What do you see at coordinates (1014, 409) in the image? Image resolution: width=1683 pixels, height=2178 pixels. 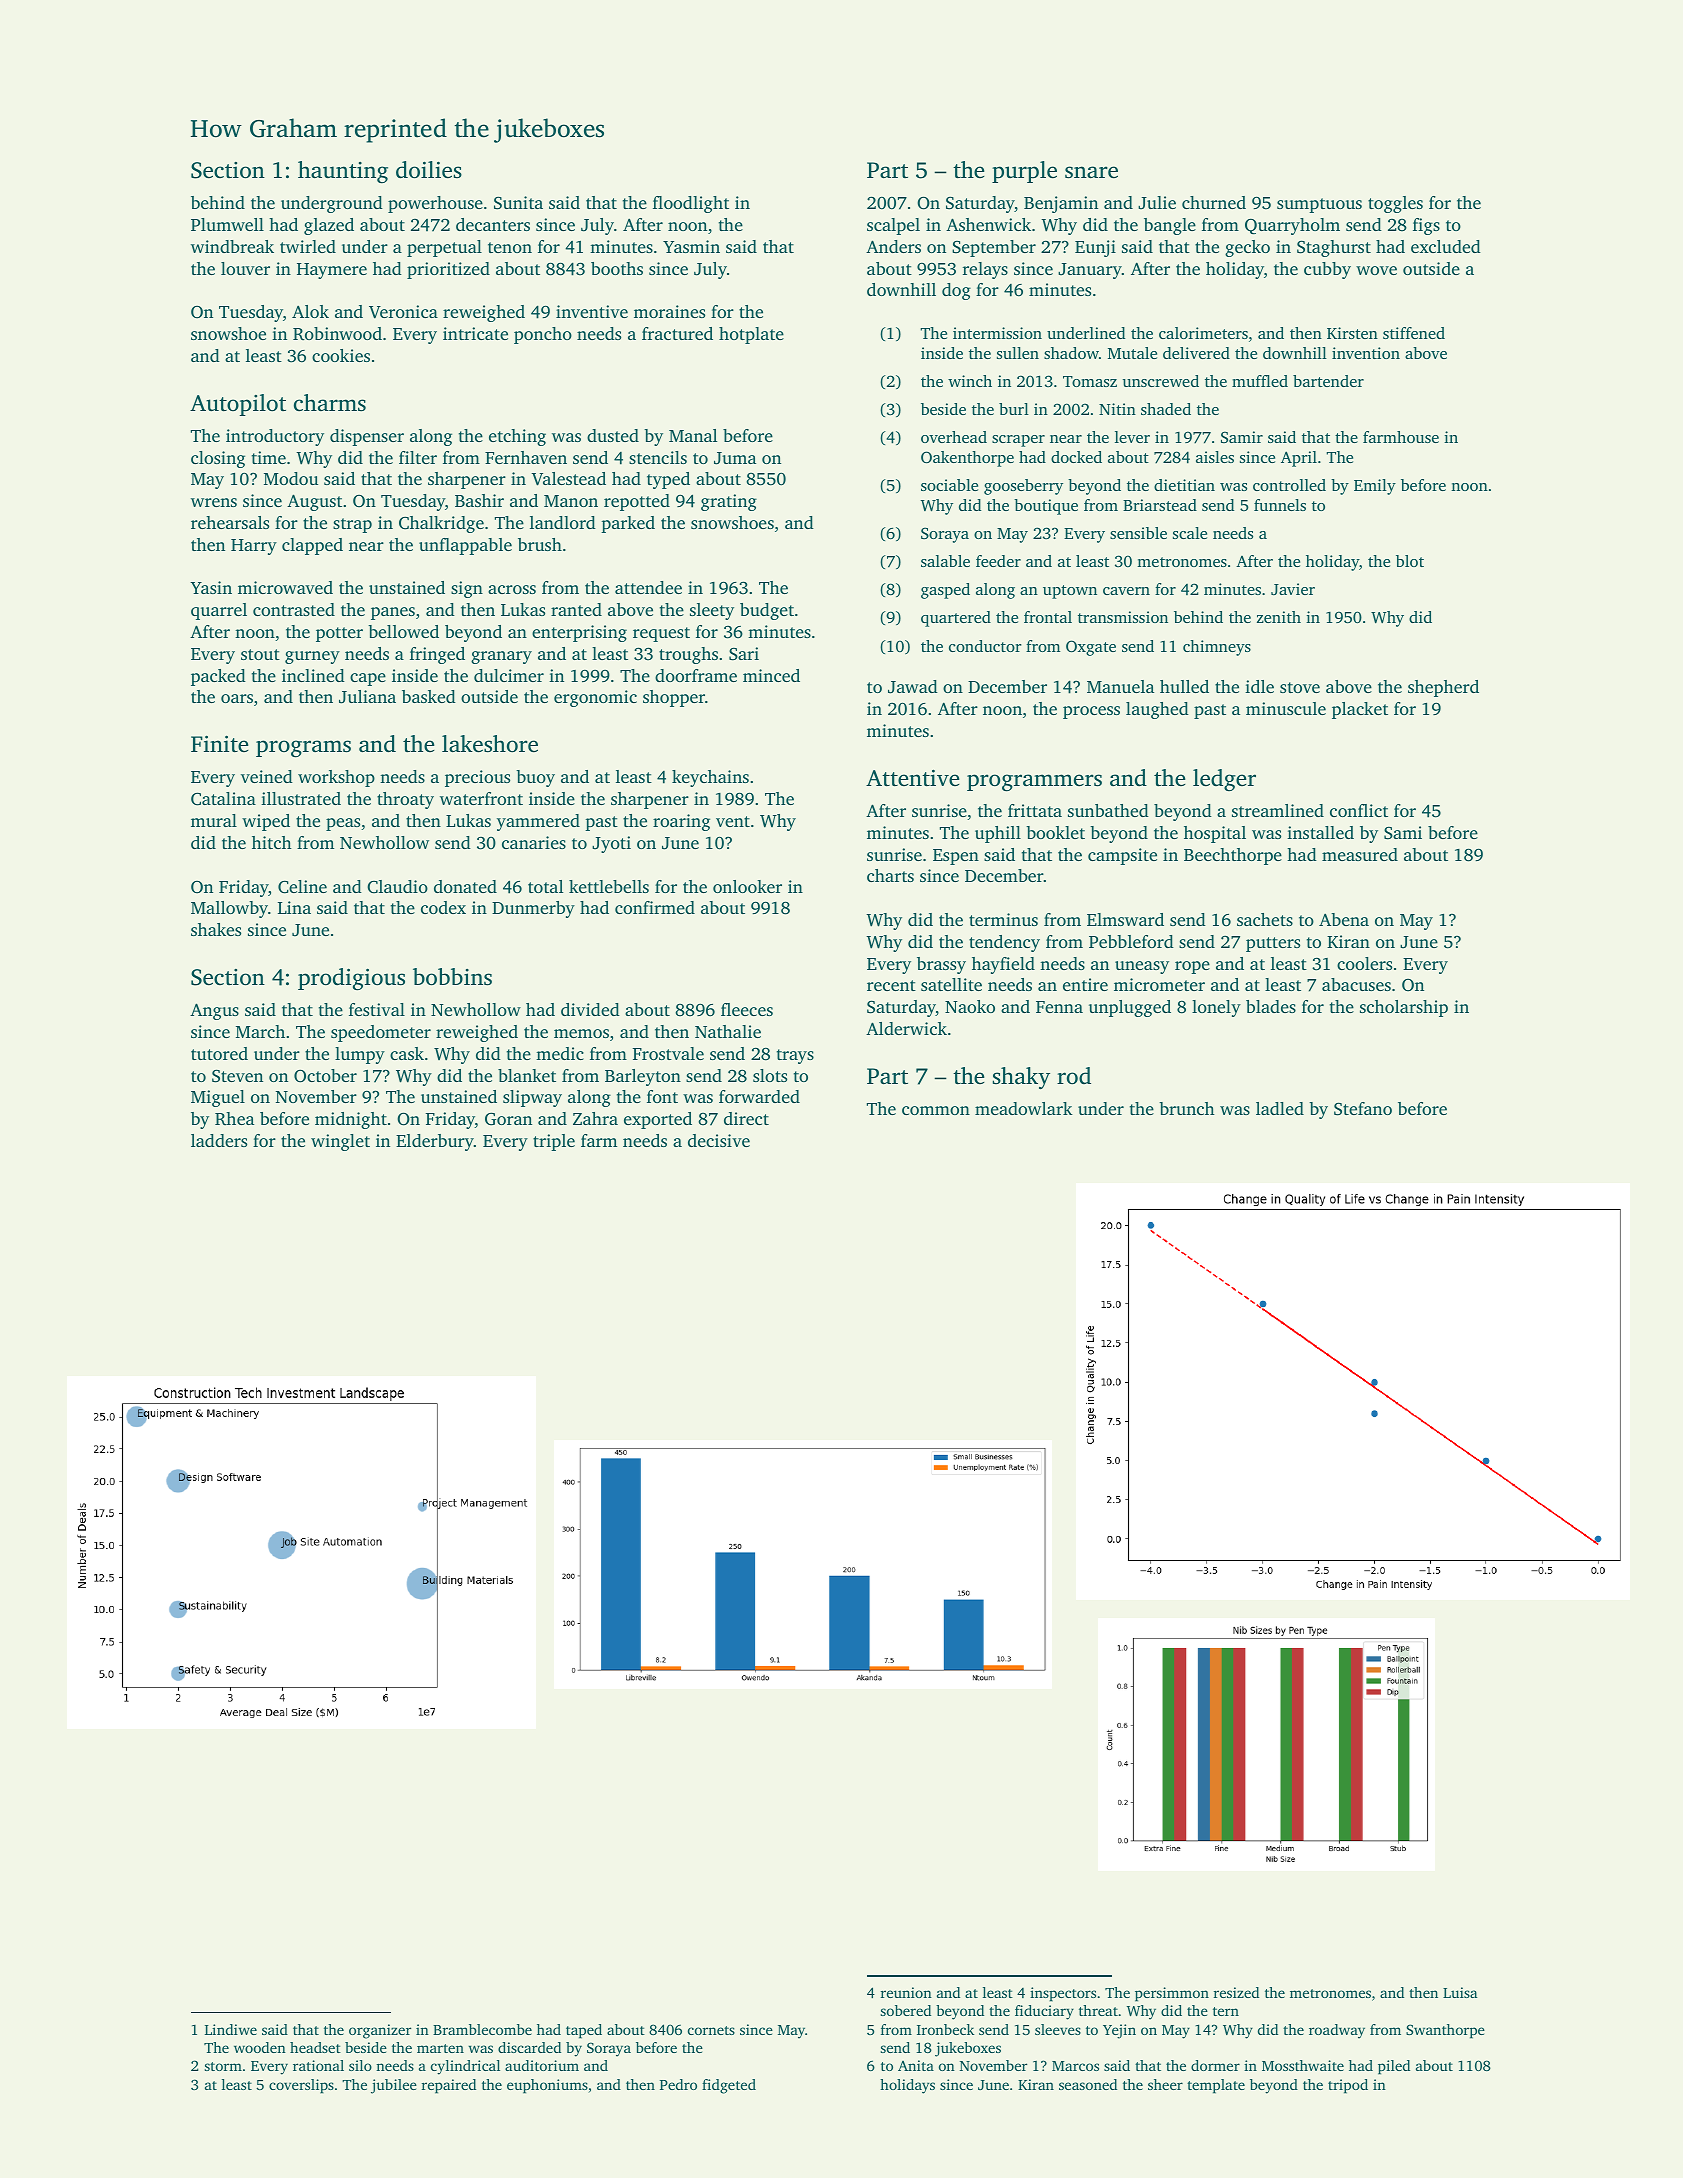 I see `burl` at bounding box center [1014, 409].
